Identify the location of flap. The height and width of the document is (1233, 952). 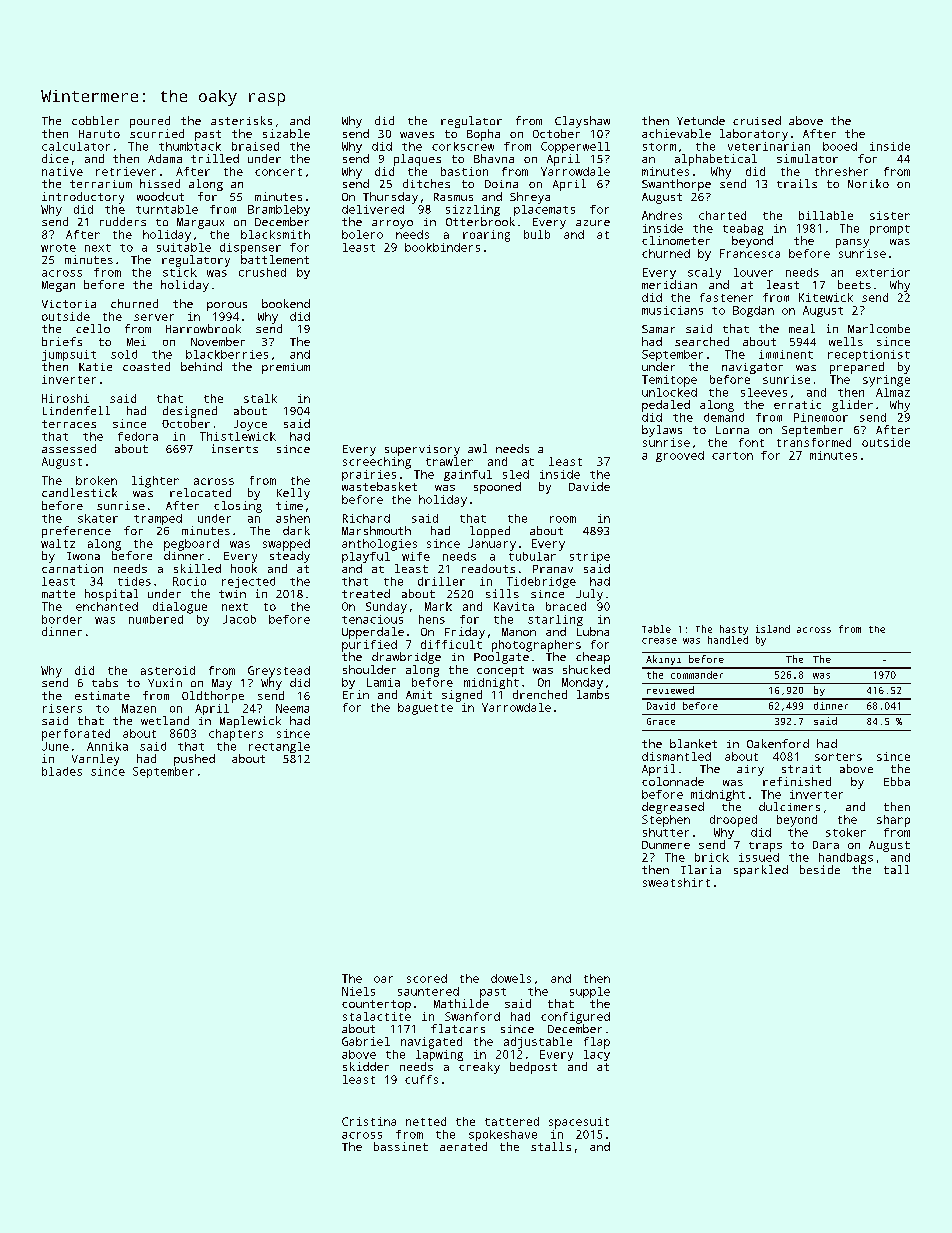
(597, 1043).
